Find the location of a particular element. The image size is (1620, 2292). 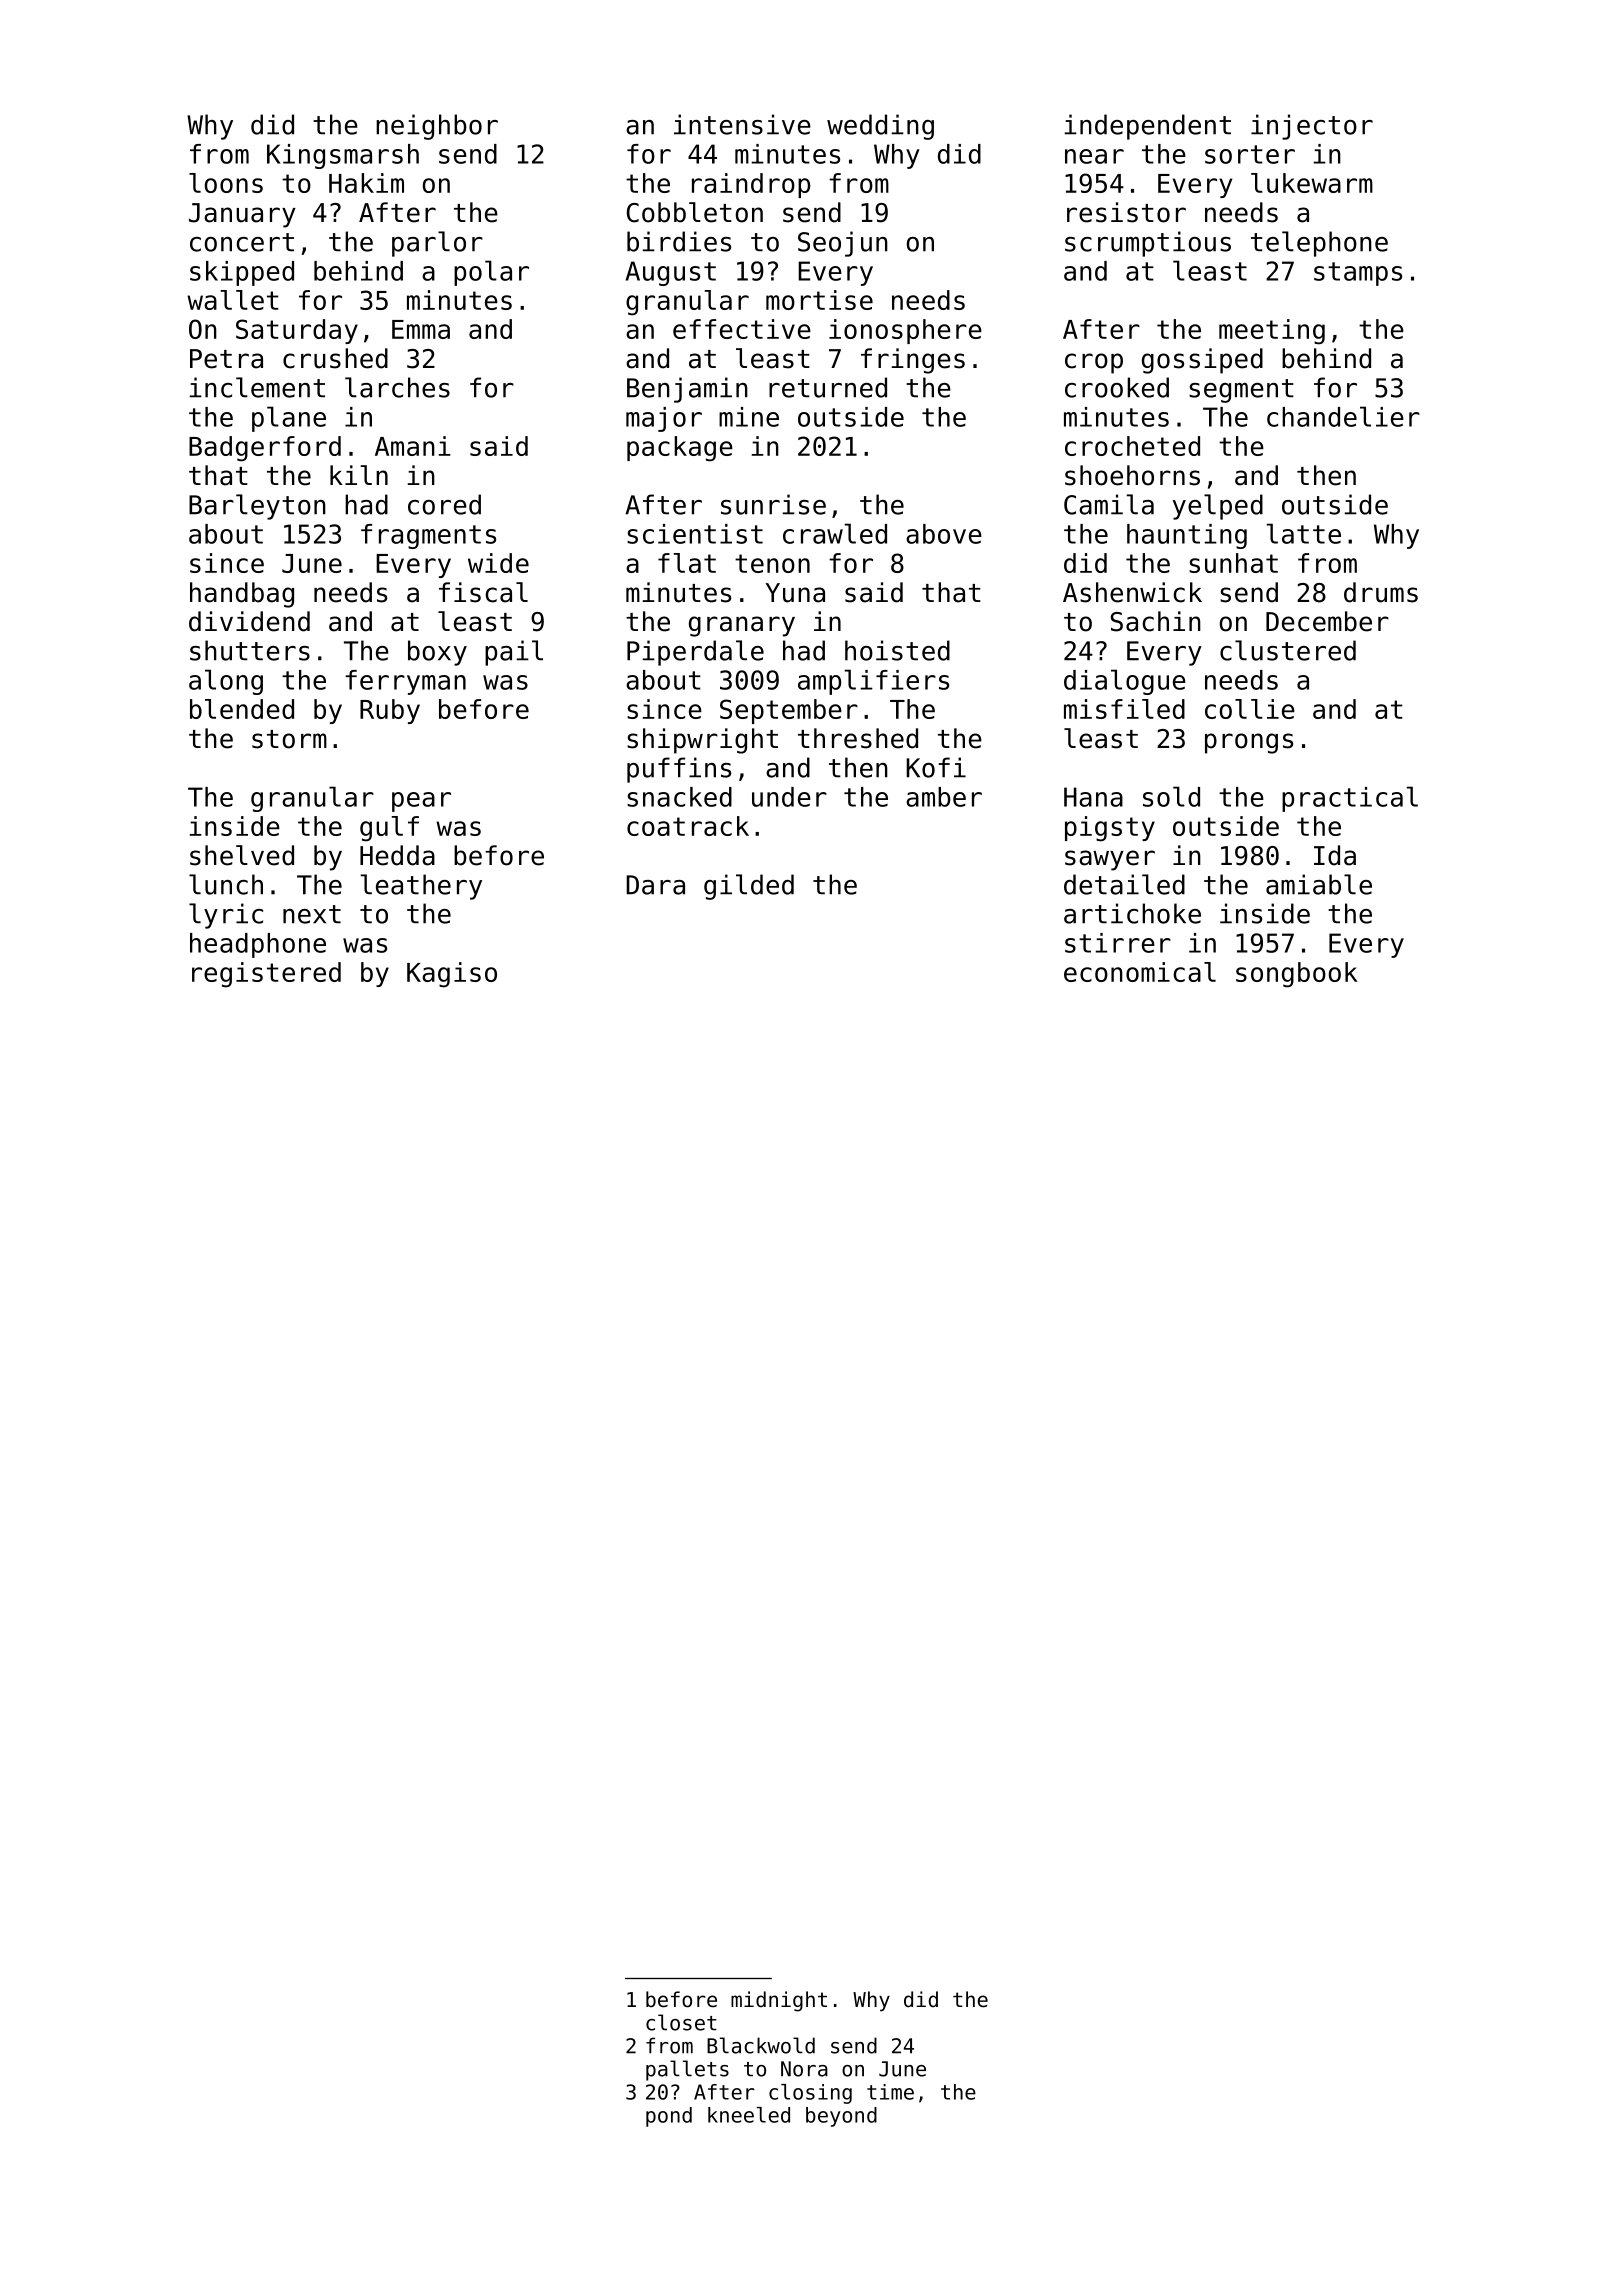

closet is located at coordinates (681, 2022).
